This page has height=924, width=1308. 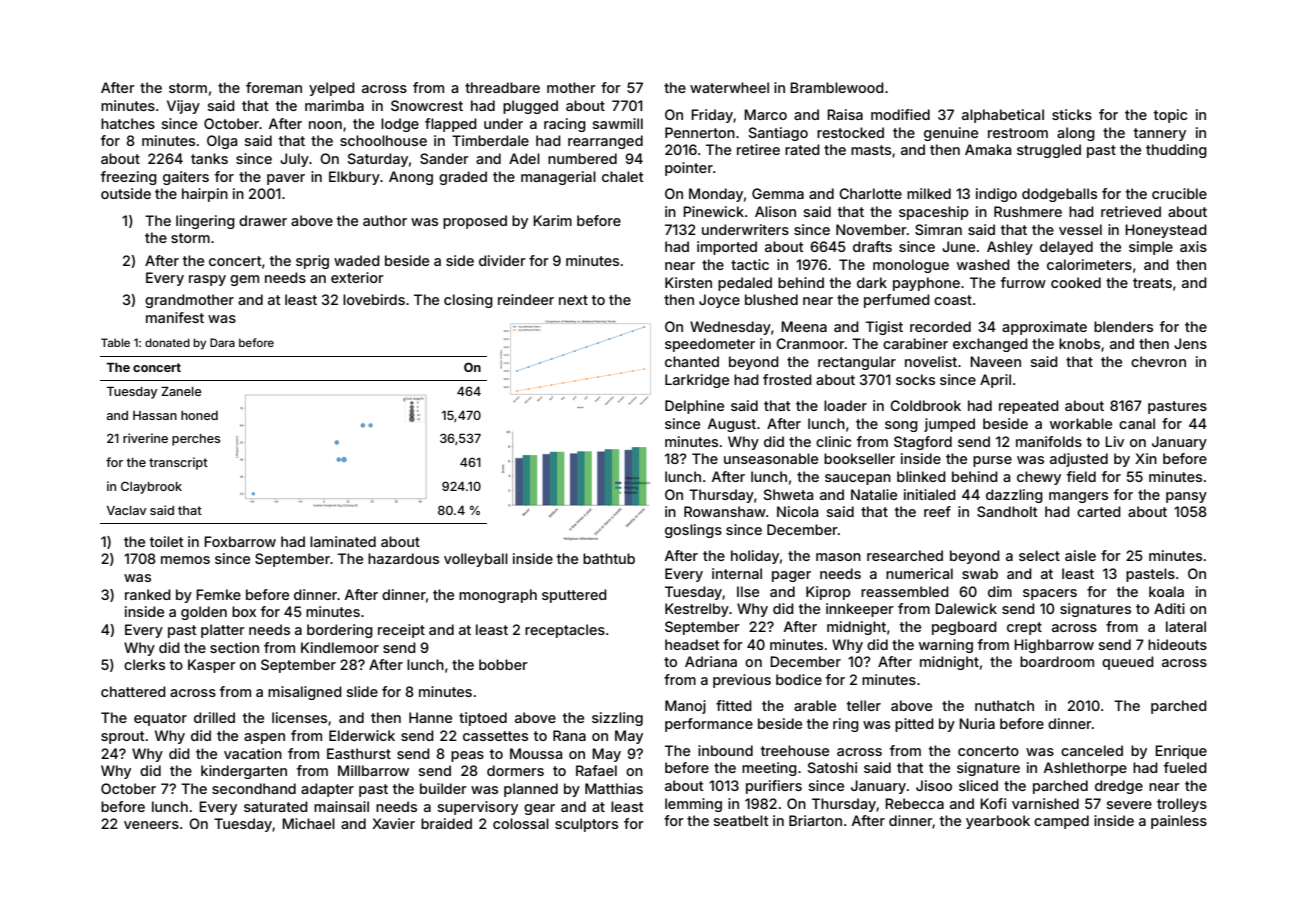 What do you see at coordinates (332, 89) in the page?
I see `yelped` at bounding box center [332, 89].
